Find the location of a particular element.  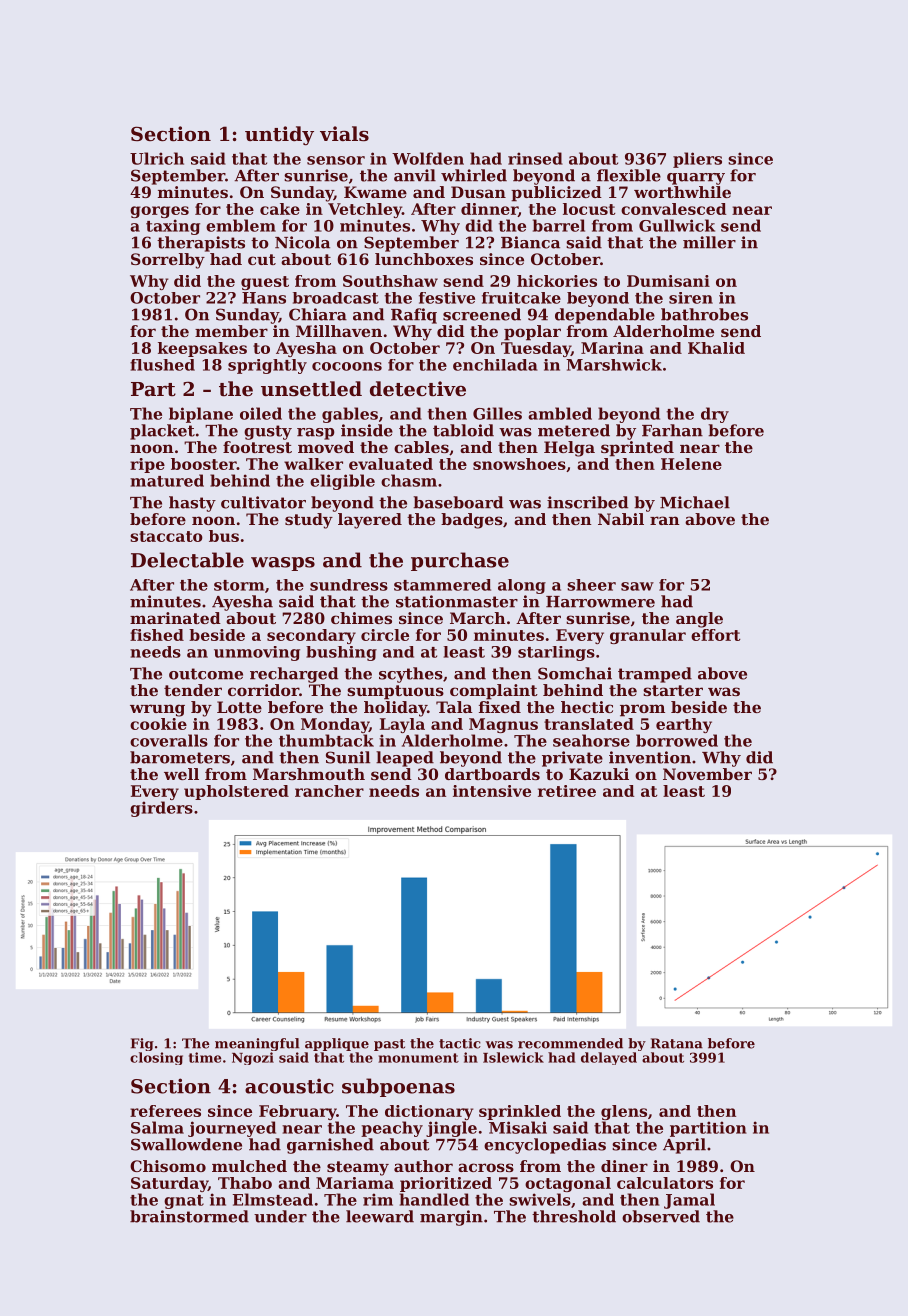

miller is located at coordinates (709, 242).
